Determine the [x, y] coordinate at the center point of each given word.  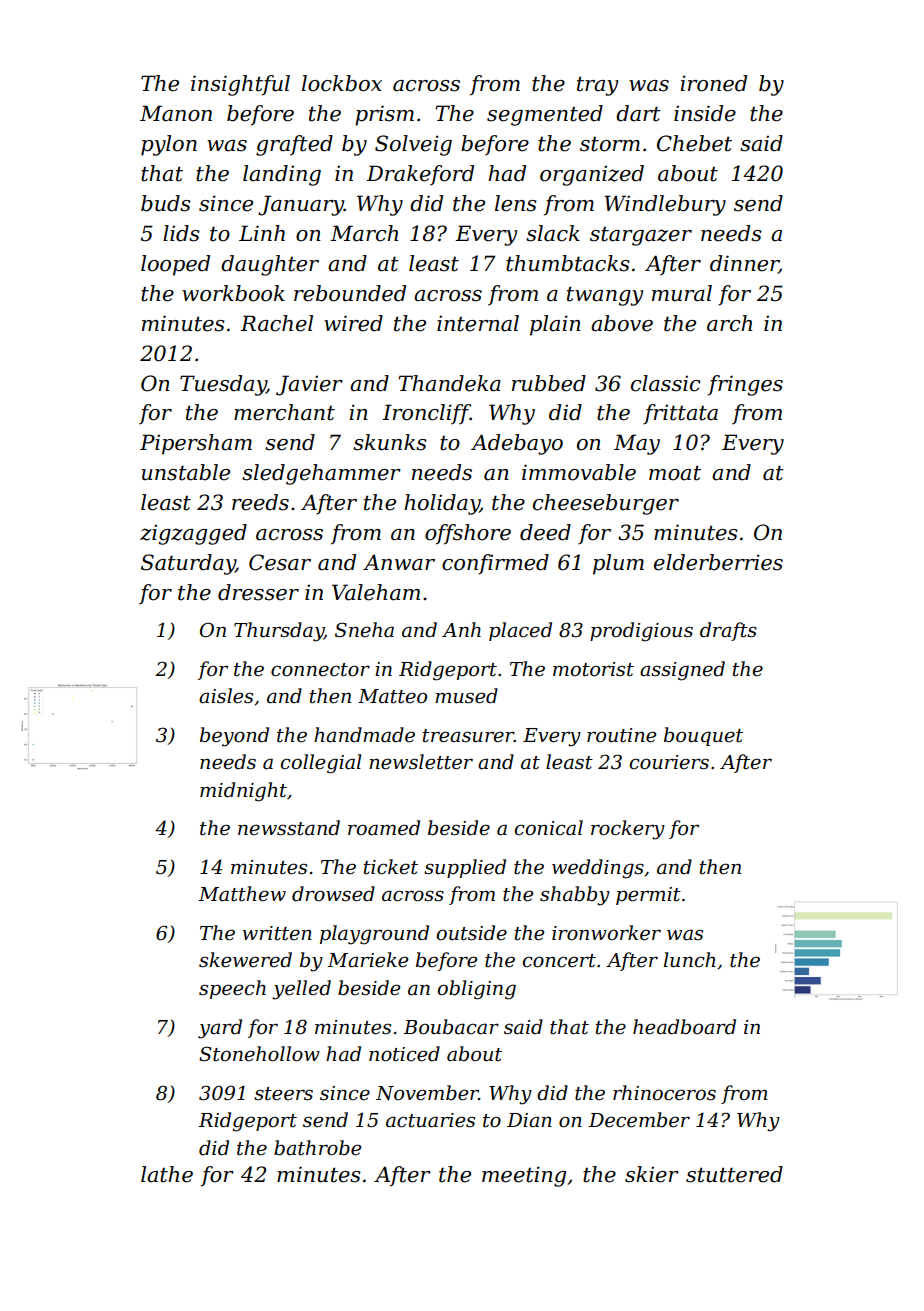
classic [666, 383]
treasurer [468, 736]
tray [598, 86]
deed [545, 532]
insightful [240, 85]
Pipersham [196, 444]
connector [320, 670]
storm [610, 144]
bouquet [703, 736]
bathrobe [318, 1148]
